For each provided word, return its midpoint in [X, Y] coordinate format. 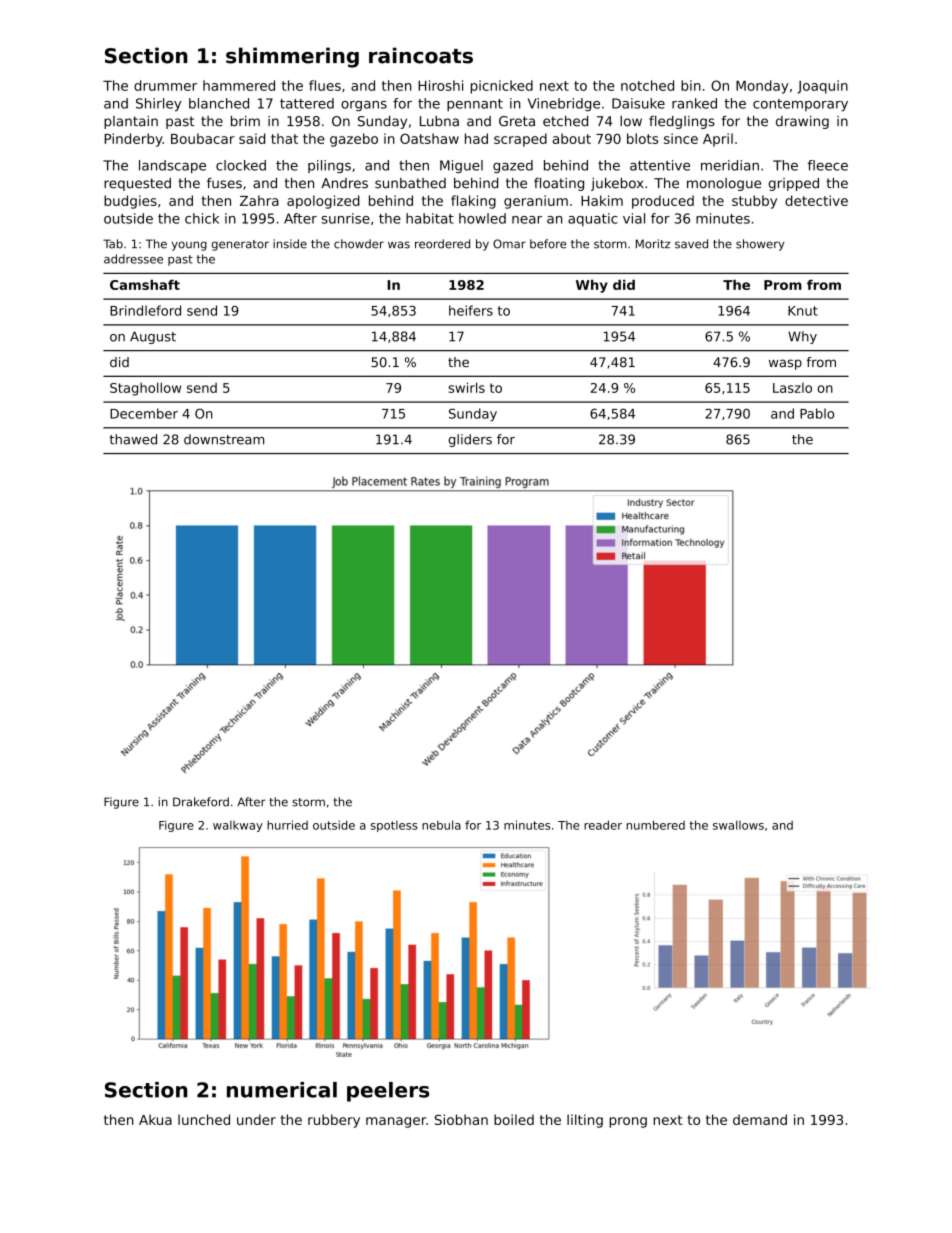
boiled [514, 1119]
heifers [471, 310]
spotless [394, 826]
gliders [470, 440]
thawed [133, 439]
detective [816, 200]
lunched [204, 1119]
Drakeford [201, 802]
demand [760, 1119]
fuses [224, 183]
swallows [738, 825]
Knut [803, 311]
